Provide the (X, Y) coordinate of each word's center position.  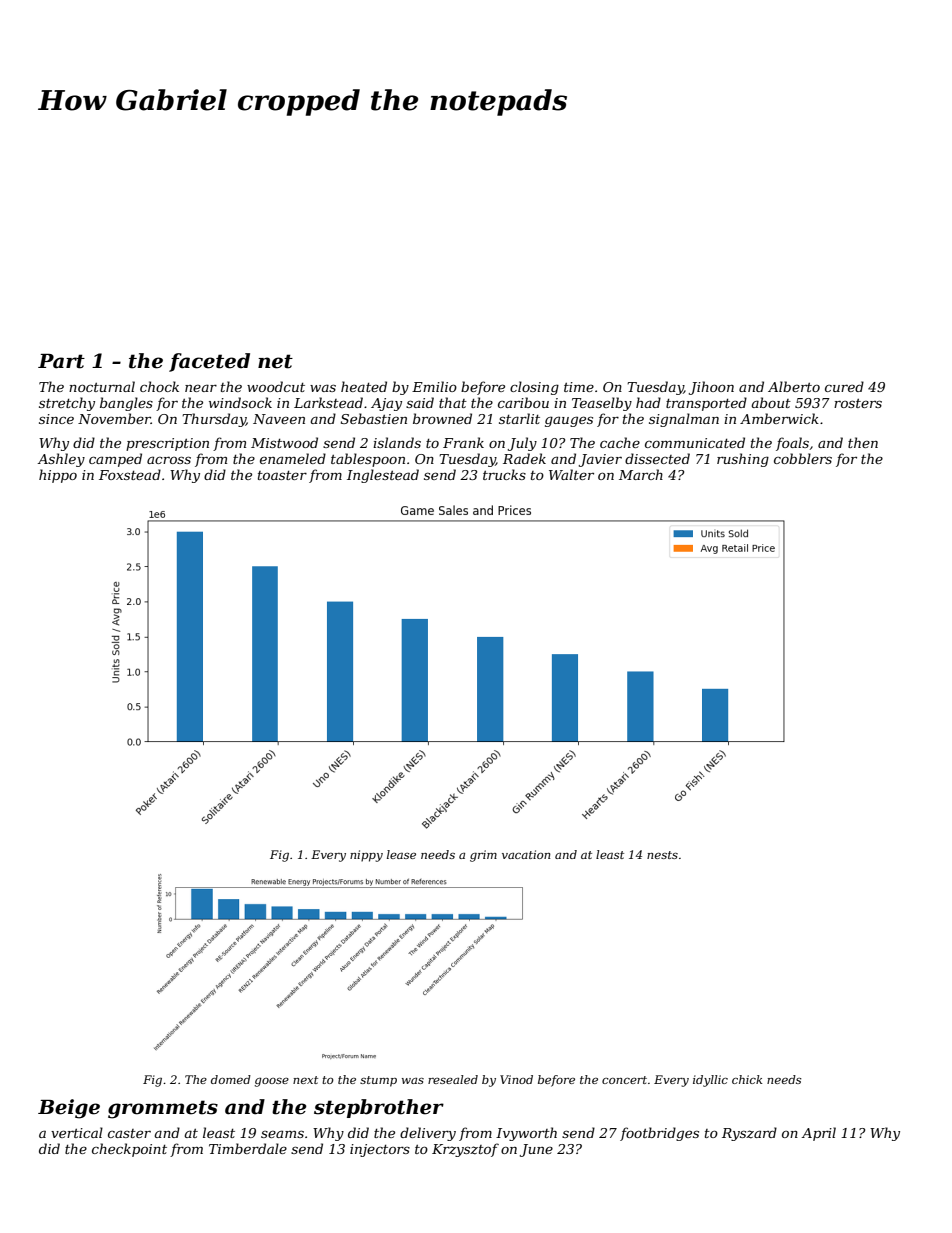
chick (747, 1079)
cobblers (803, 458)
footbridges (659, 1134)
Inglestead (383, 476)
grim (483, 856)
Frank (463, 442)
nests (662, 855)
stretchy (67, 404)
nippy (366, 856)
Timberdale (248, 1148)
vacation (526, 854)
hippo (58, 476)
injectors (380, 1150)
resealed (453, 1079)
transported (706, 404)
